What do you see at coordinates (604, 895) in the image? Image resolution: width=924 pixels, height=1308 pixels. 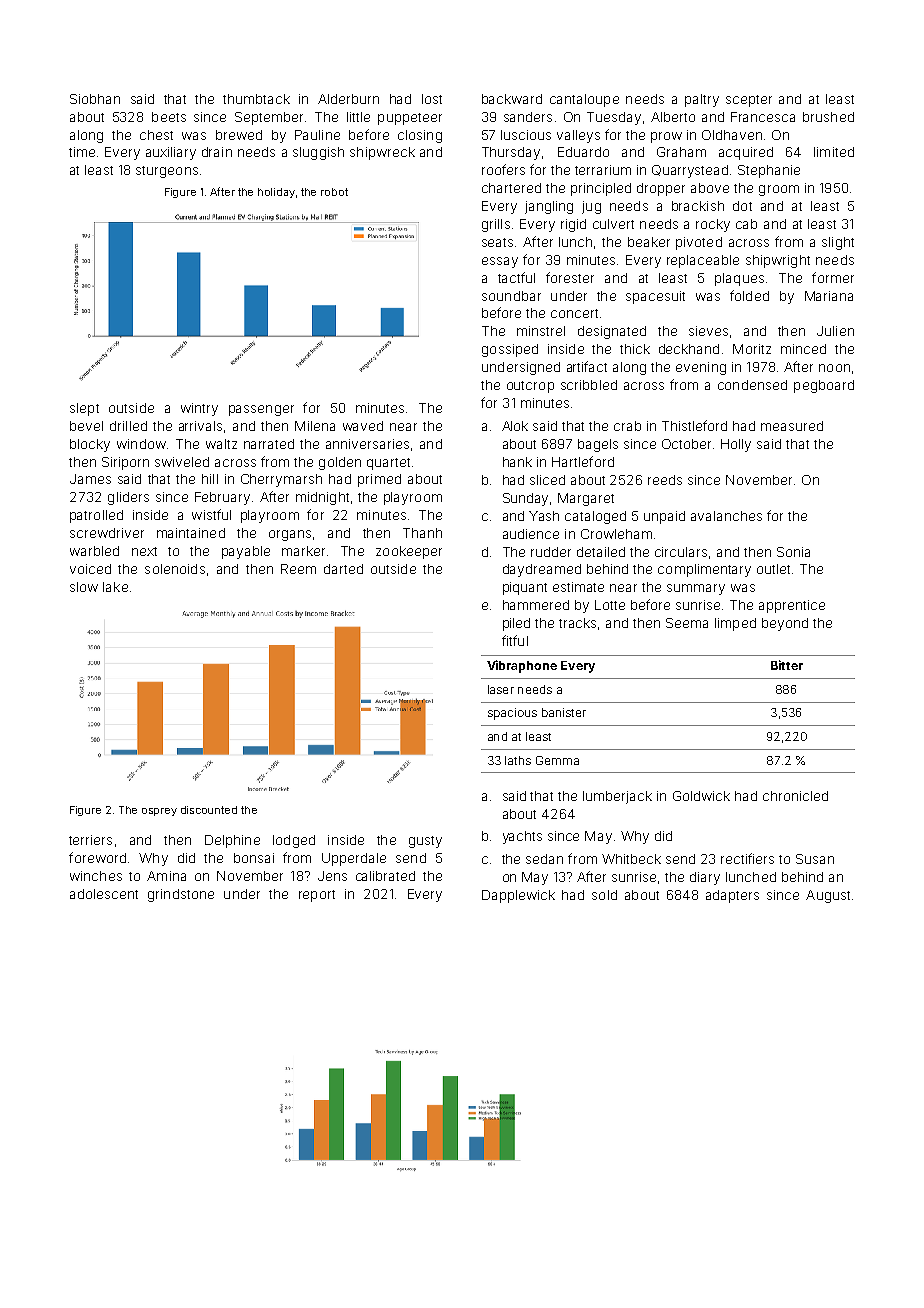 I see `sold` at bounding box center [604, 895].
